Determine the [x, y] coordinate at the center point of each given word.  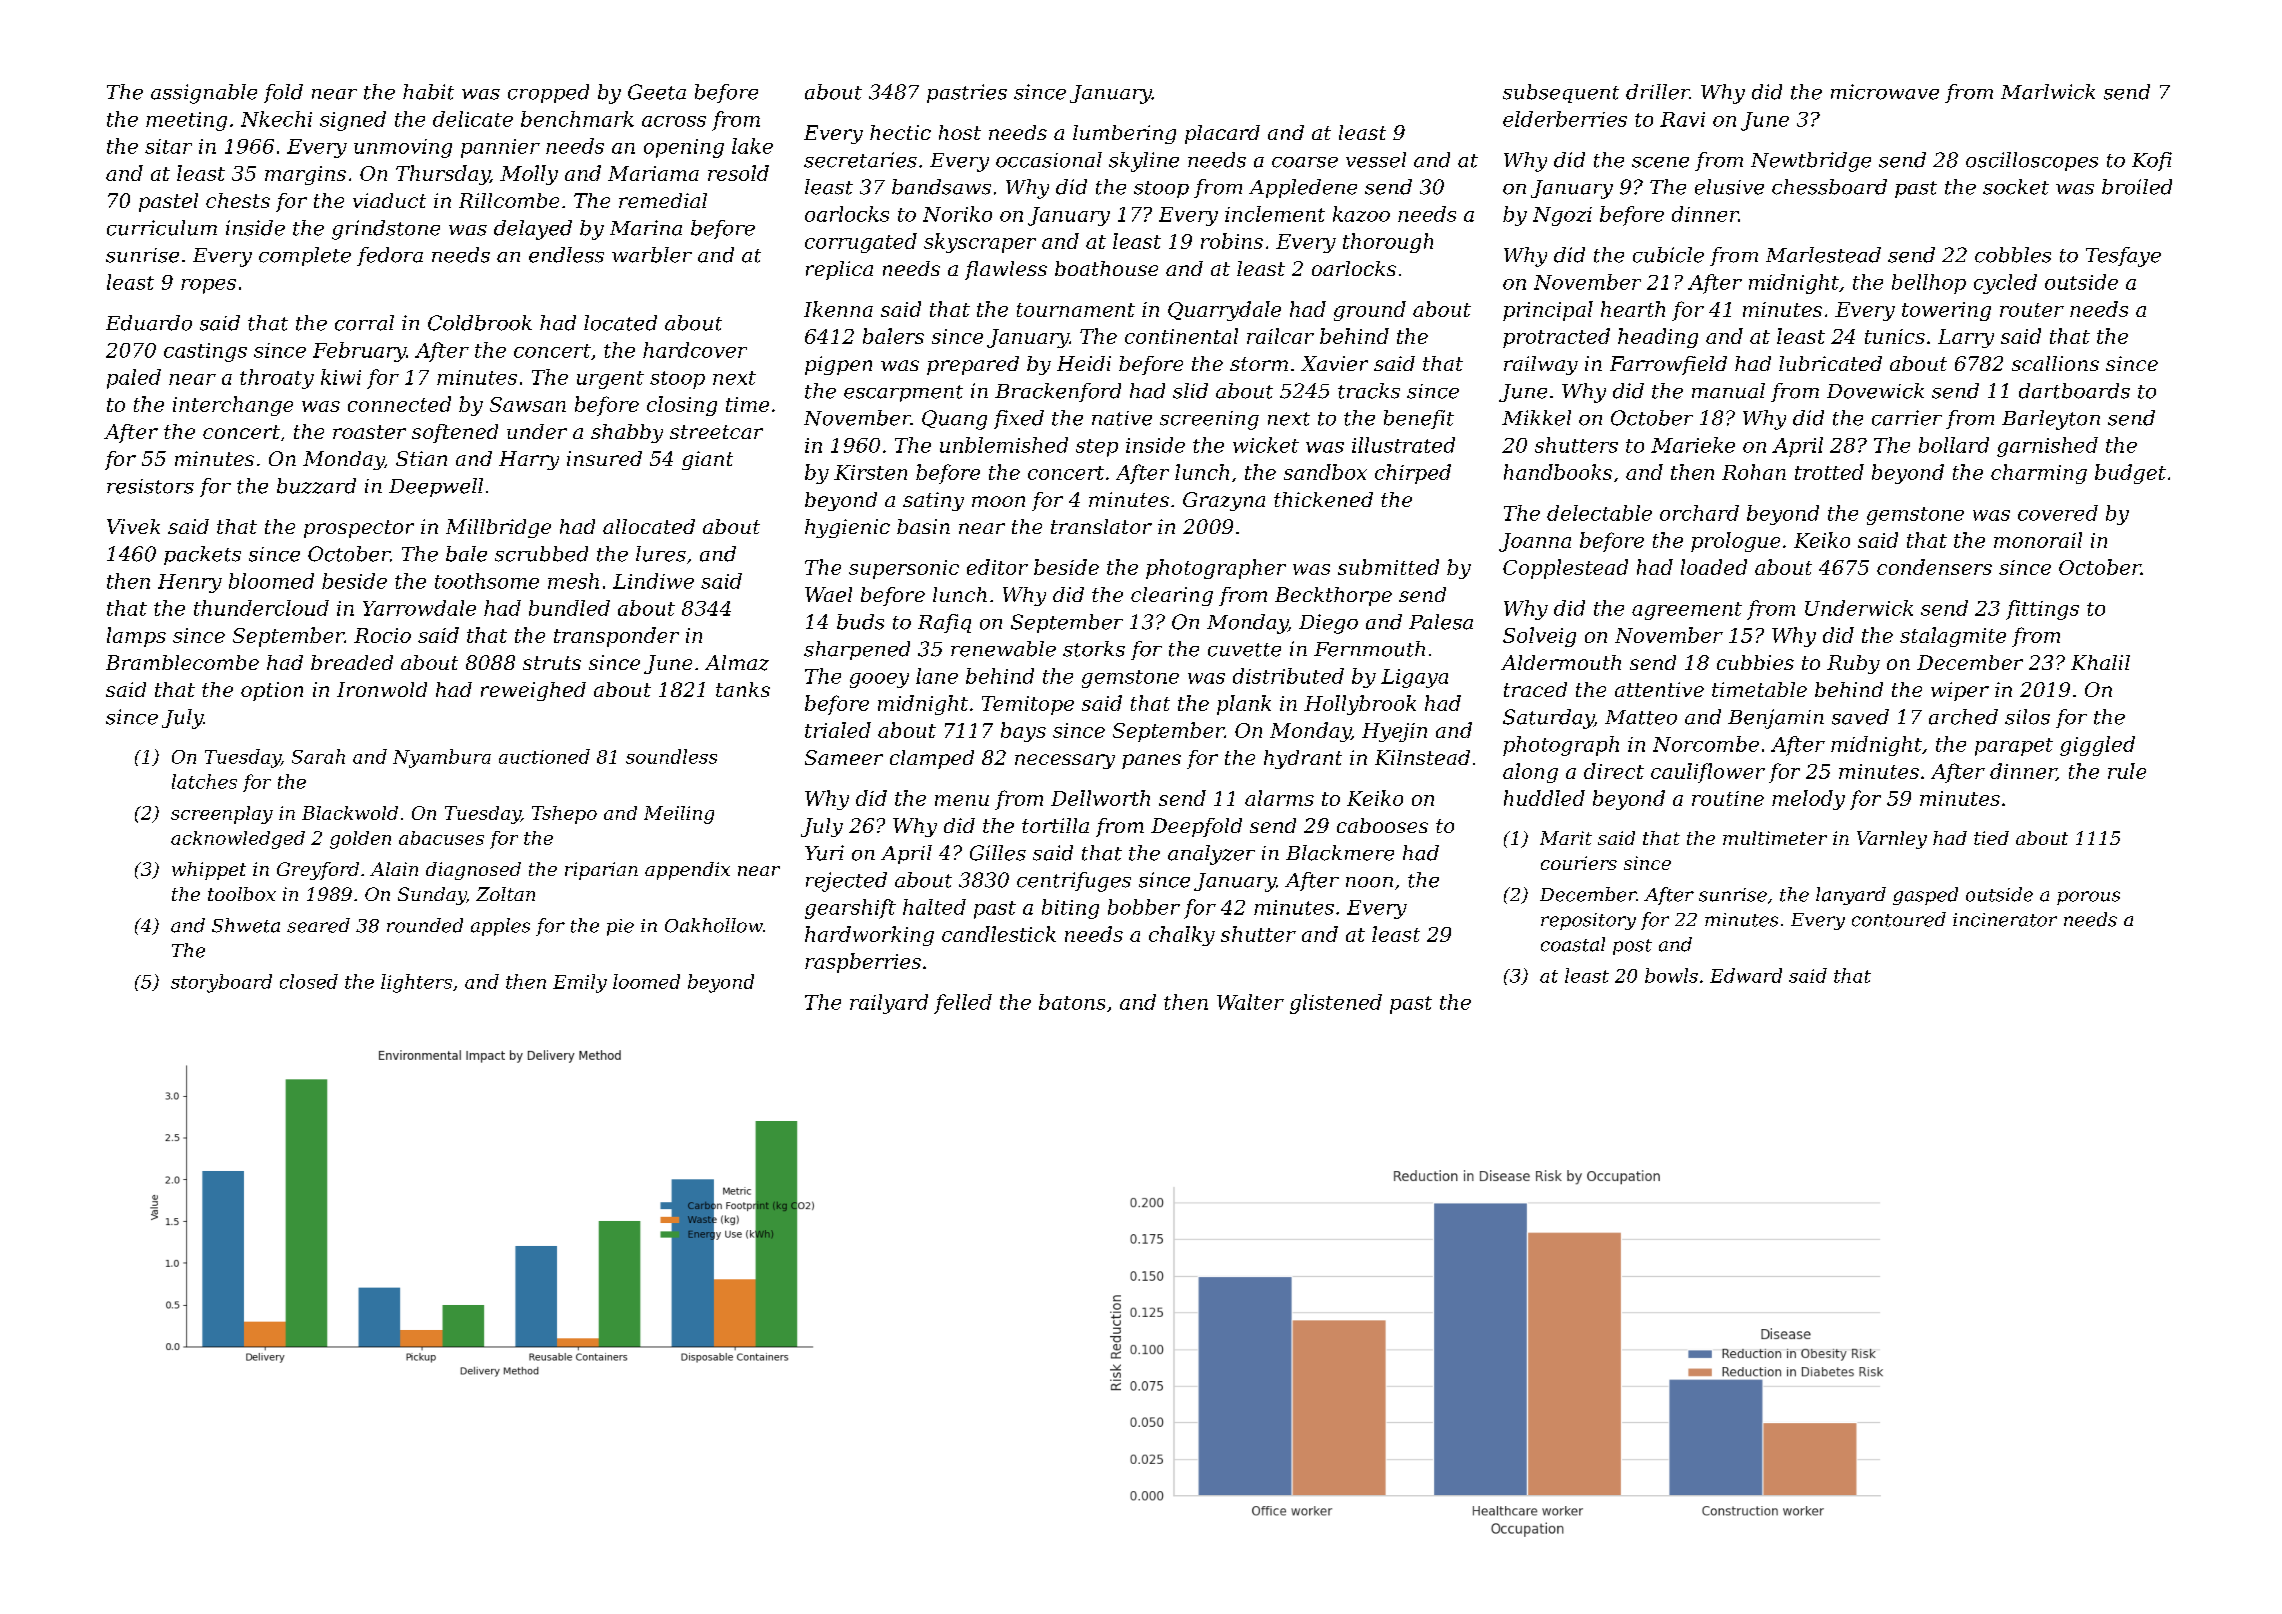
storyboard [221, 983]
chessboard [1829, 187]
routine [1728, 798]
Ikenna [838, 309]
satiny [933, 501]
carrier [1907, 418]
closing [682, 406]
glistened [1336, 1004]
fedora [390, 256]
